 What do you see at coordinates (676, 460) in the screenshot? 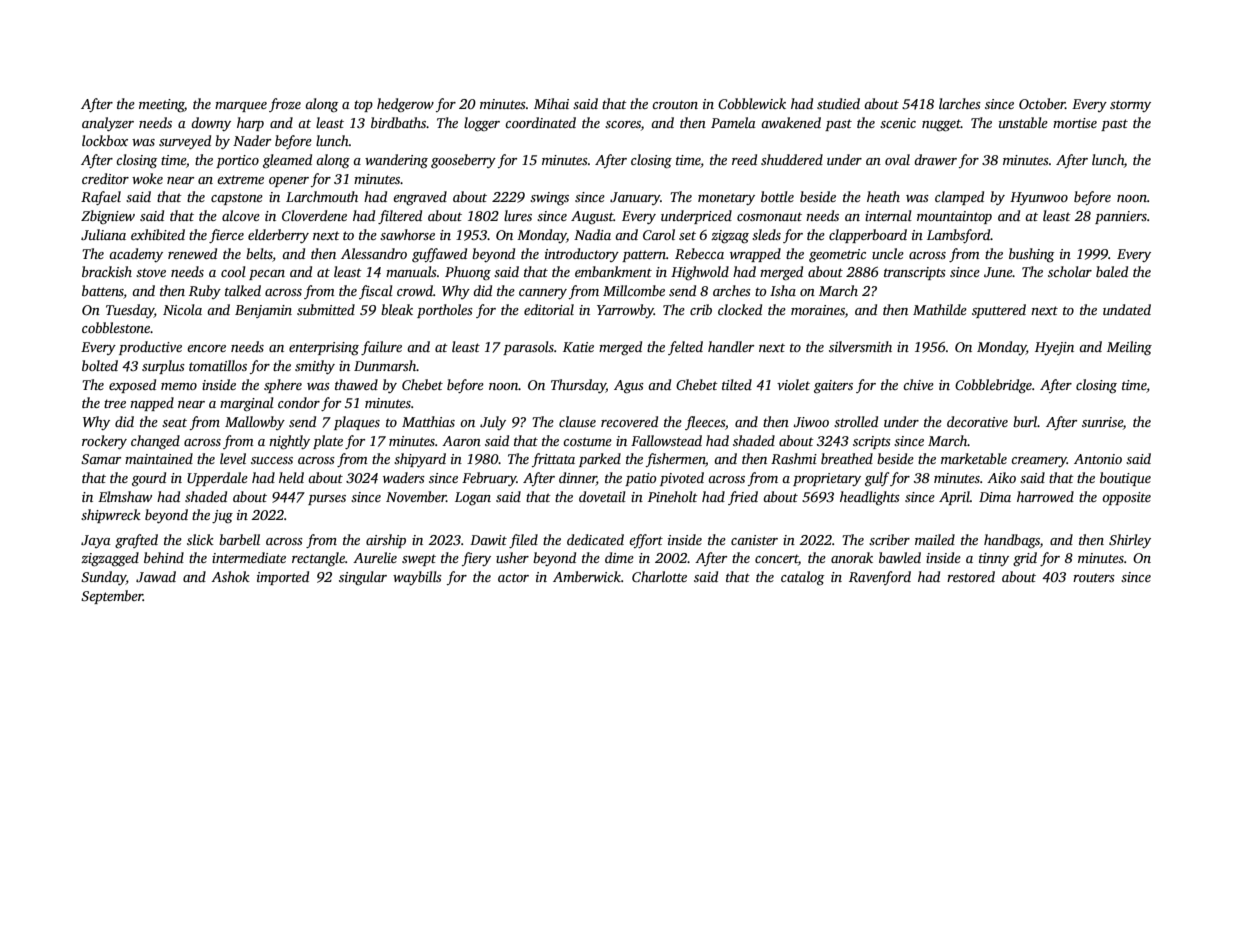
I see `fishermen` at bounding box center [676, 460].
